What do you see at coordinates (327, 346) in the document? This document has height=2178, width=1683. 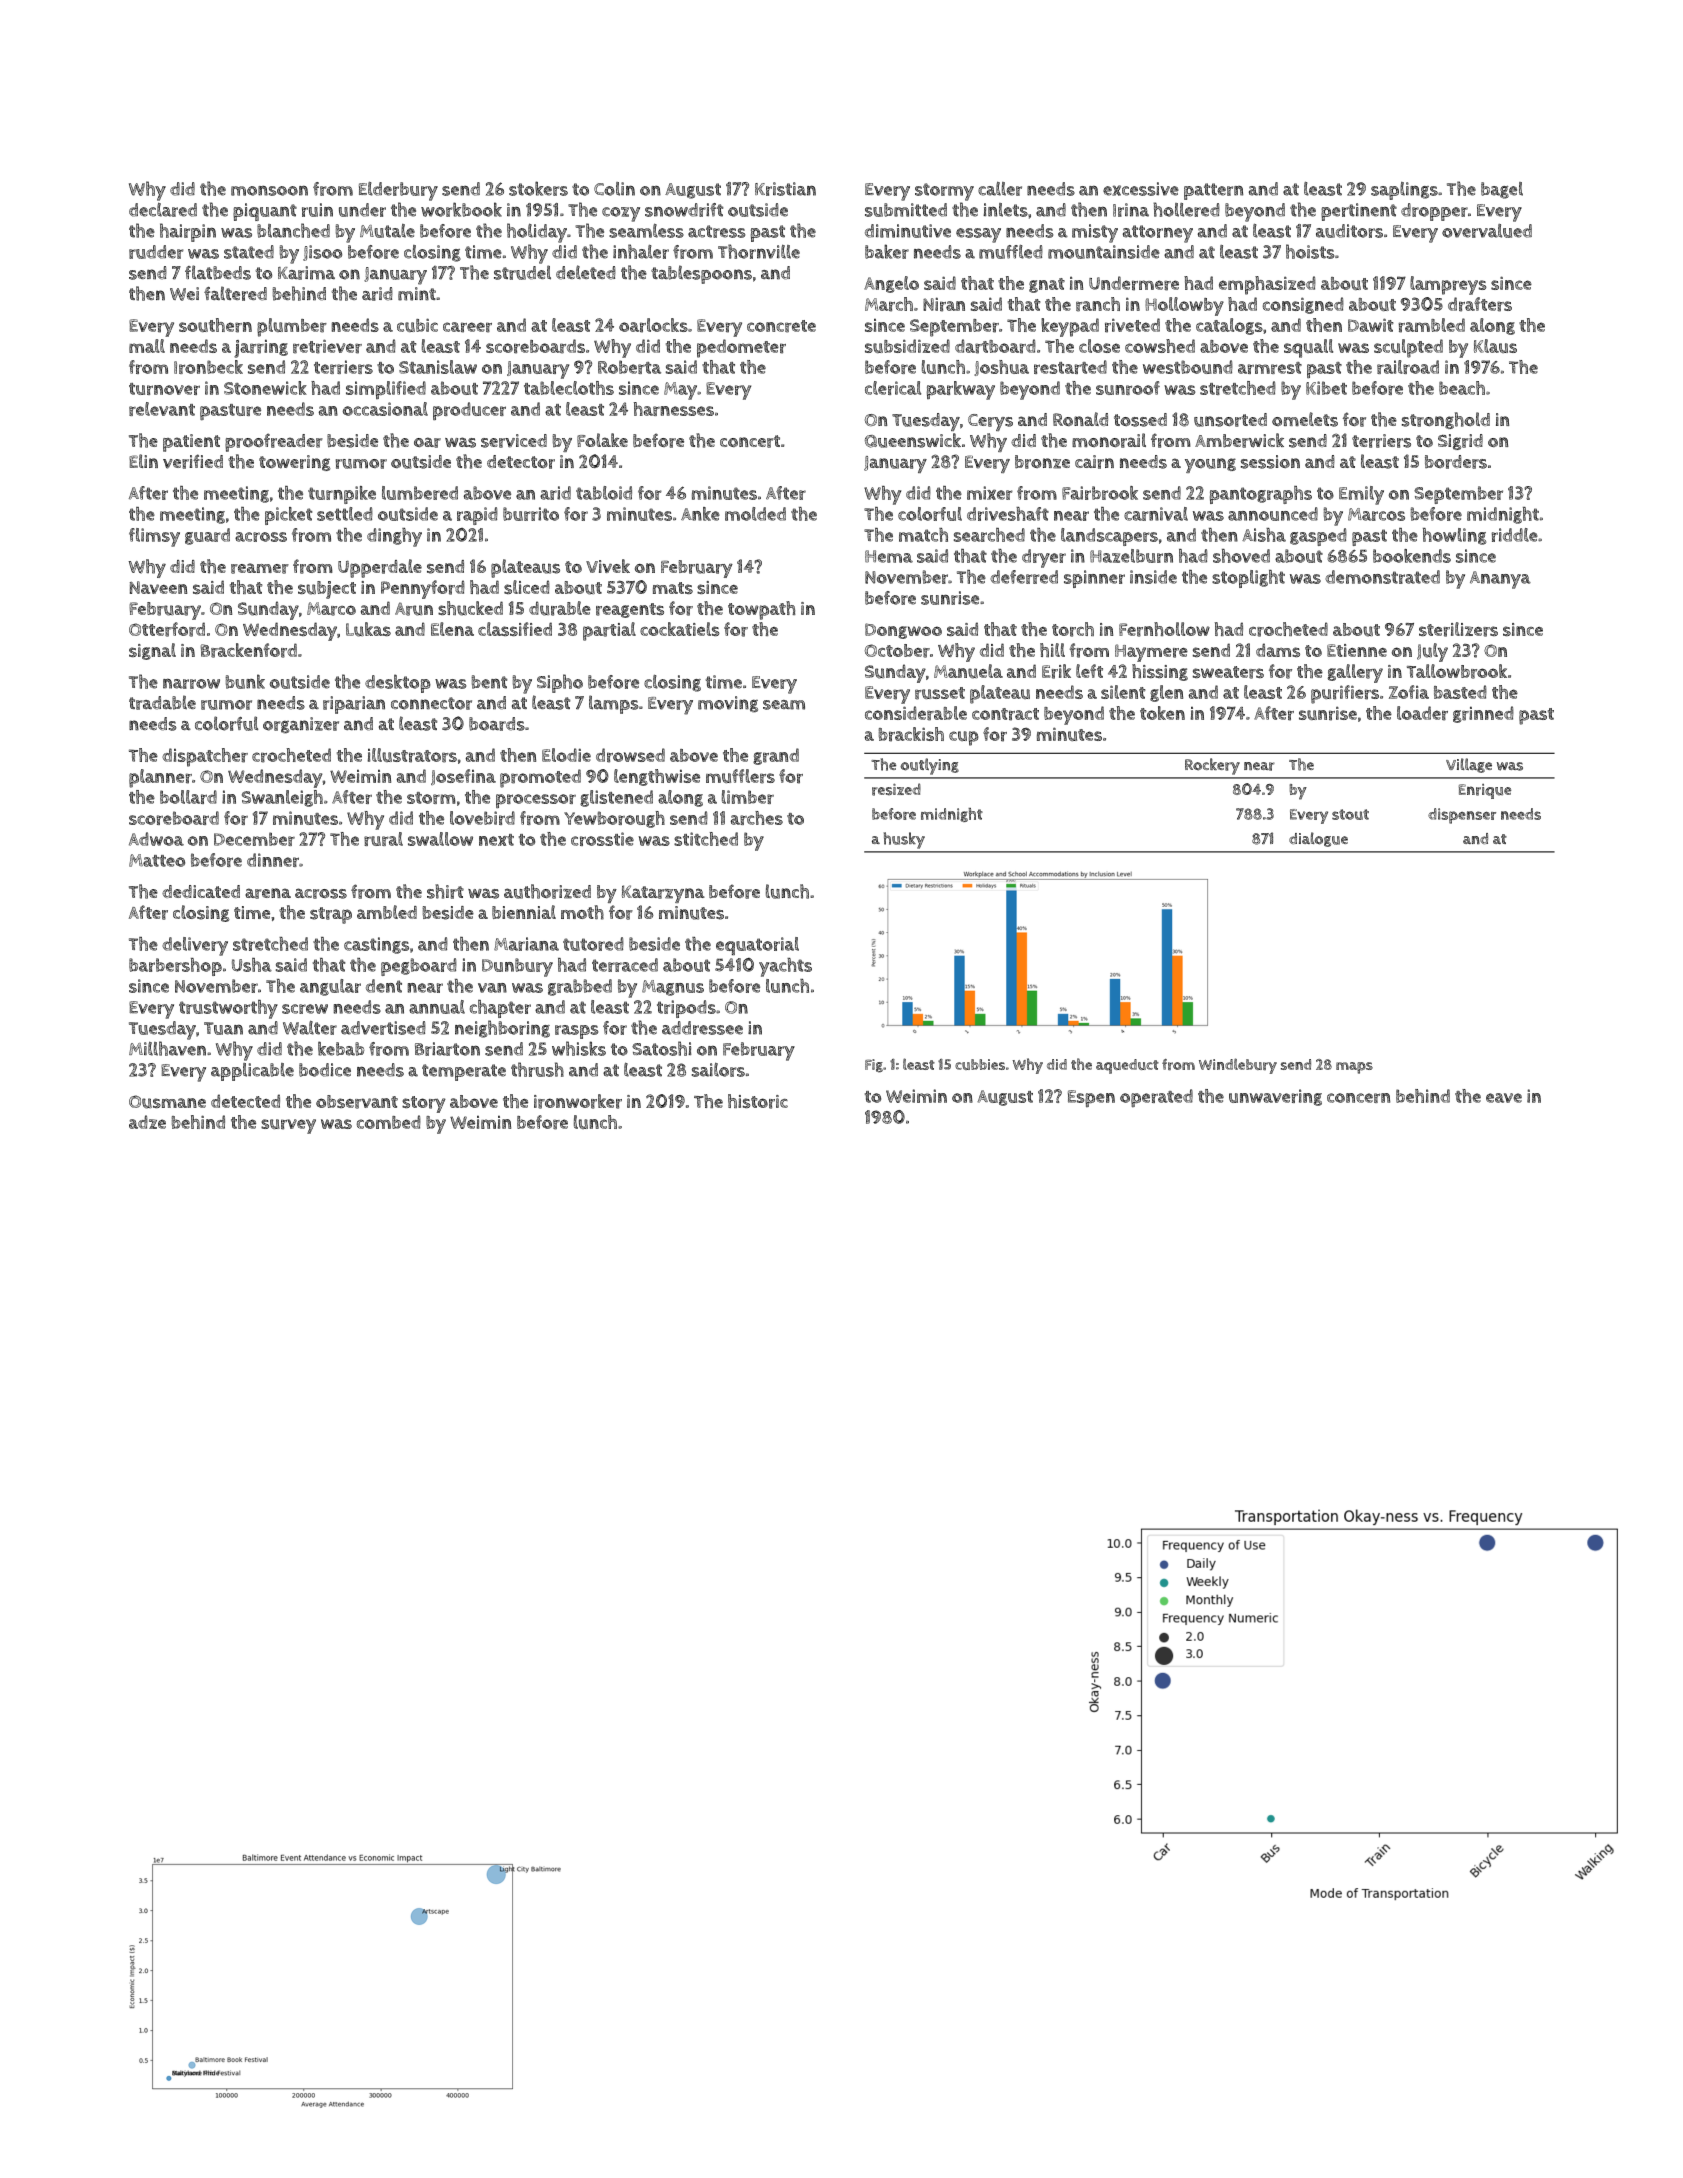 I see `retriever` at bounding box center [327, 346].
